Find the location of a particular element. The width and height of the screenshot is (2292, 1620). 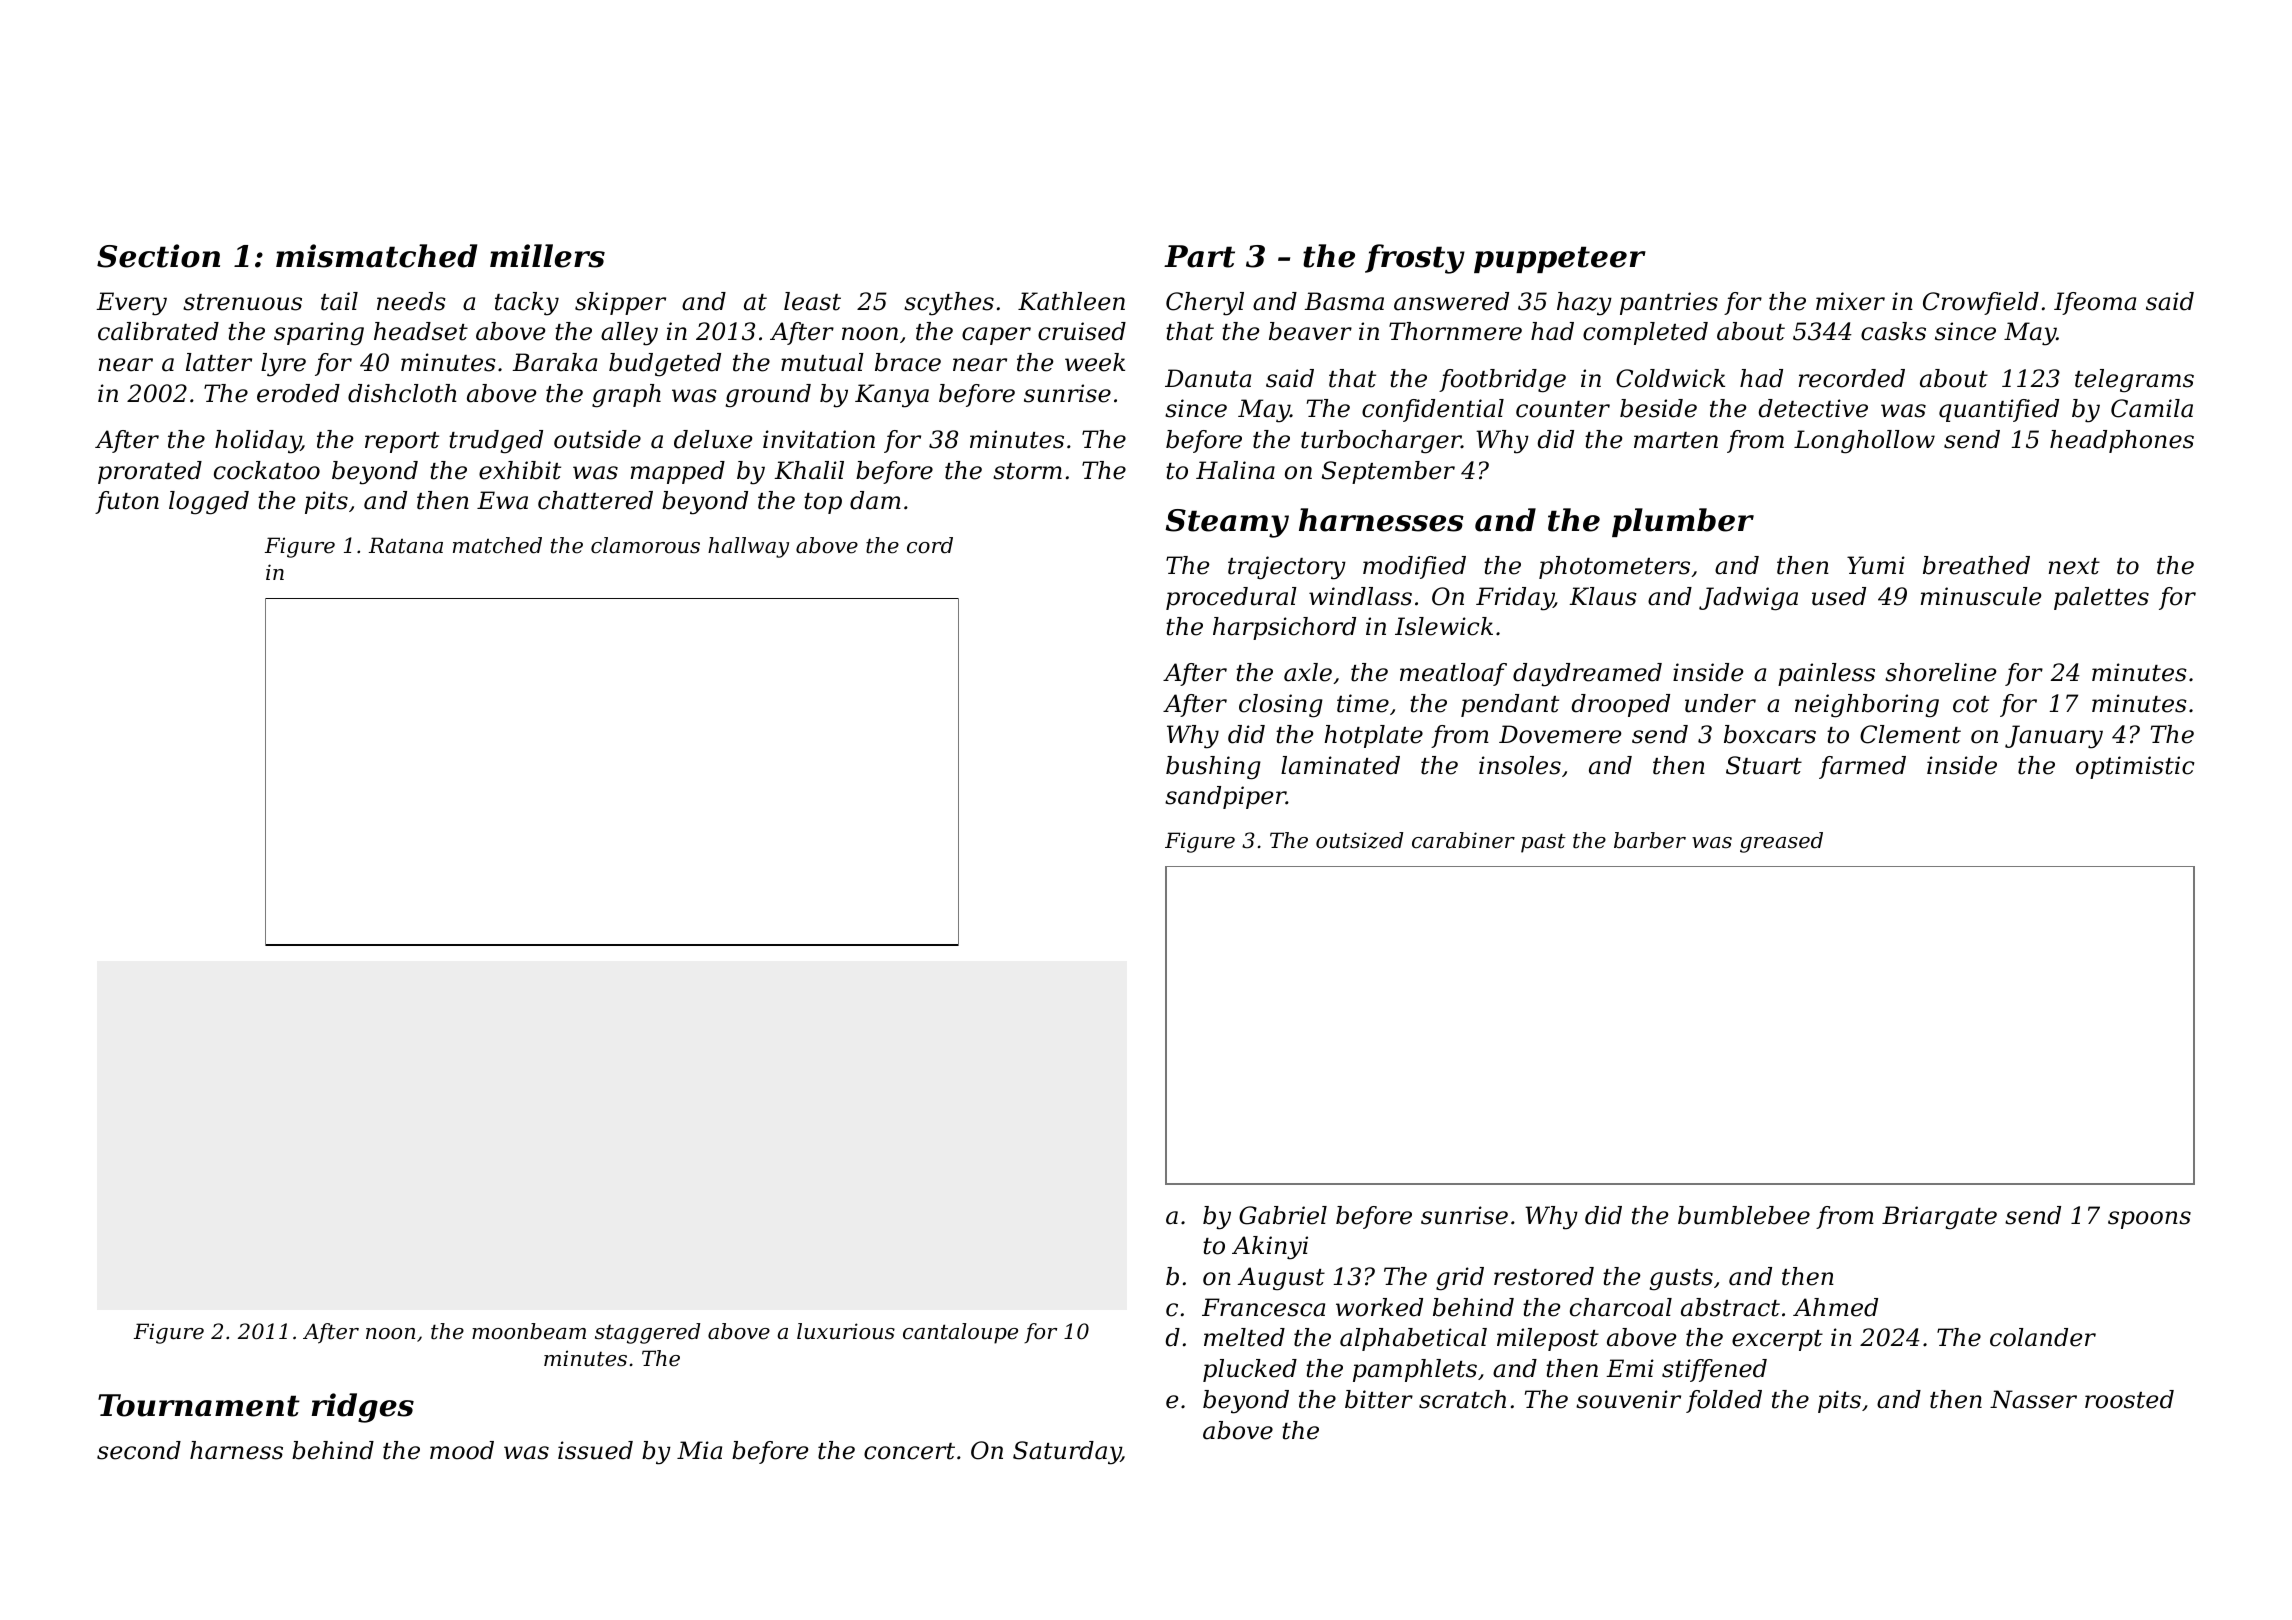

spoons is located at coordinates (2149, 1220).
